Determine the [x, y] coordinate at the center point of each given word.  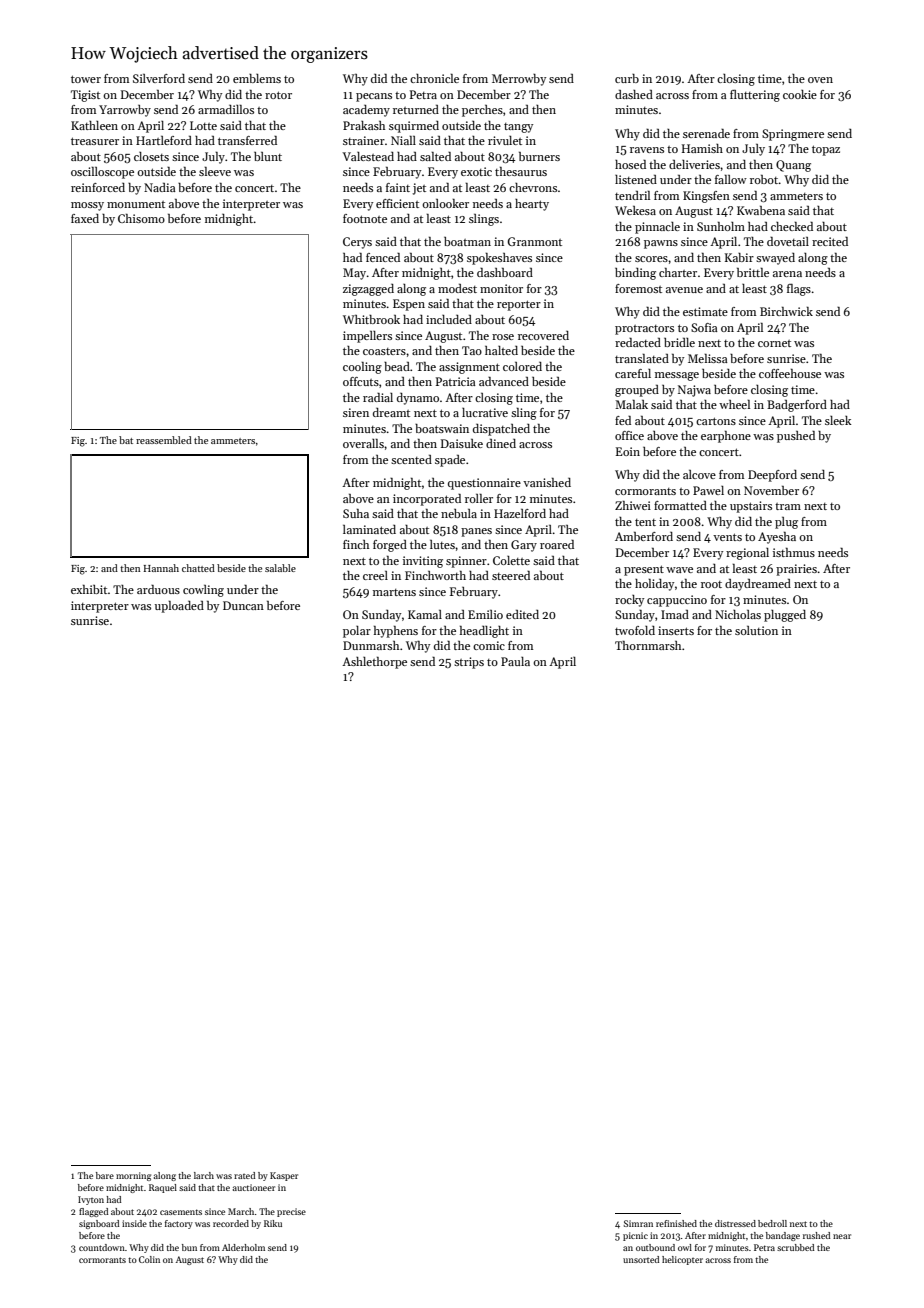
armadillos [226, 109]
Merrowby [519, 80]
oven [820, 80]
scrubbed [796, 1247]
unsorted [641, 1259]
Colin [149, 1259]
